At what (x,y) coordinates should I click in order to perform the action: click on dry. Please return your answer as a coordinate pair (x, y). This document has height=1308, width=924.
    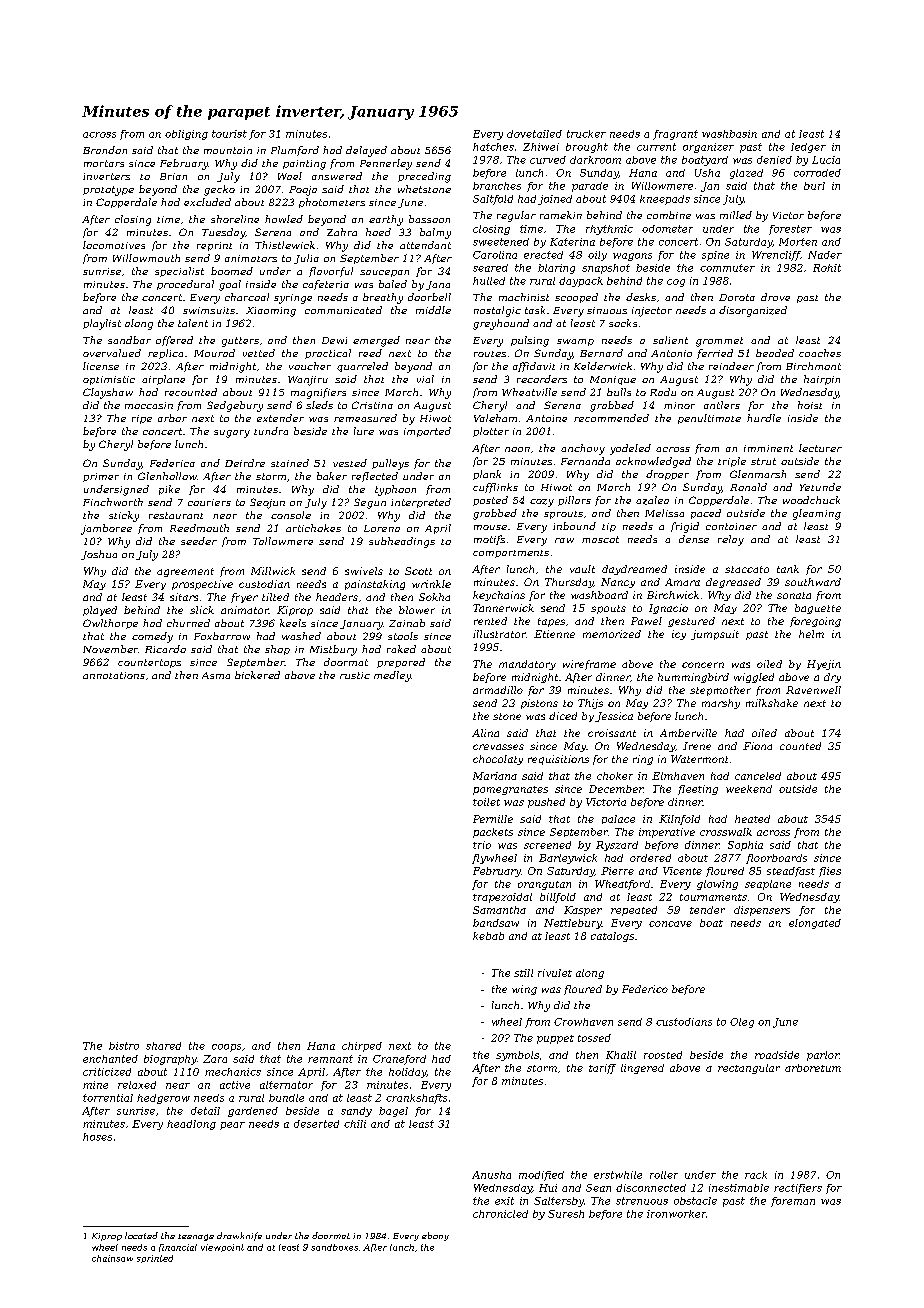
    Looking at the image, I should click on (832, 678).
